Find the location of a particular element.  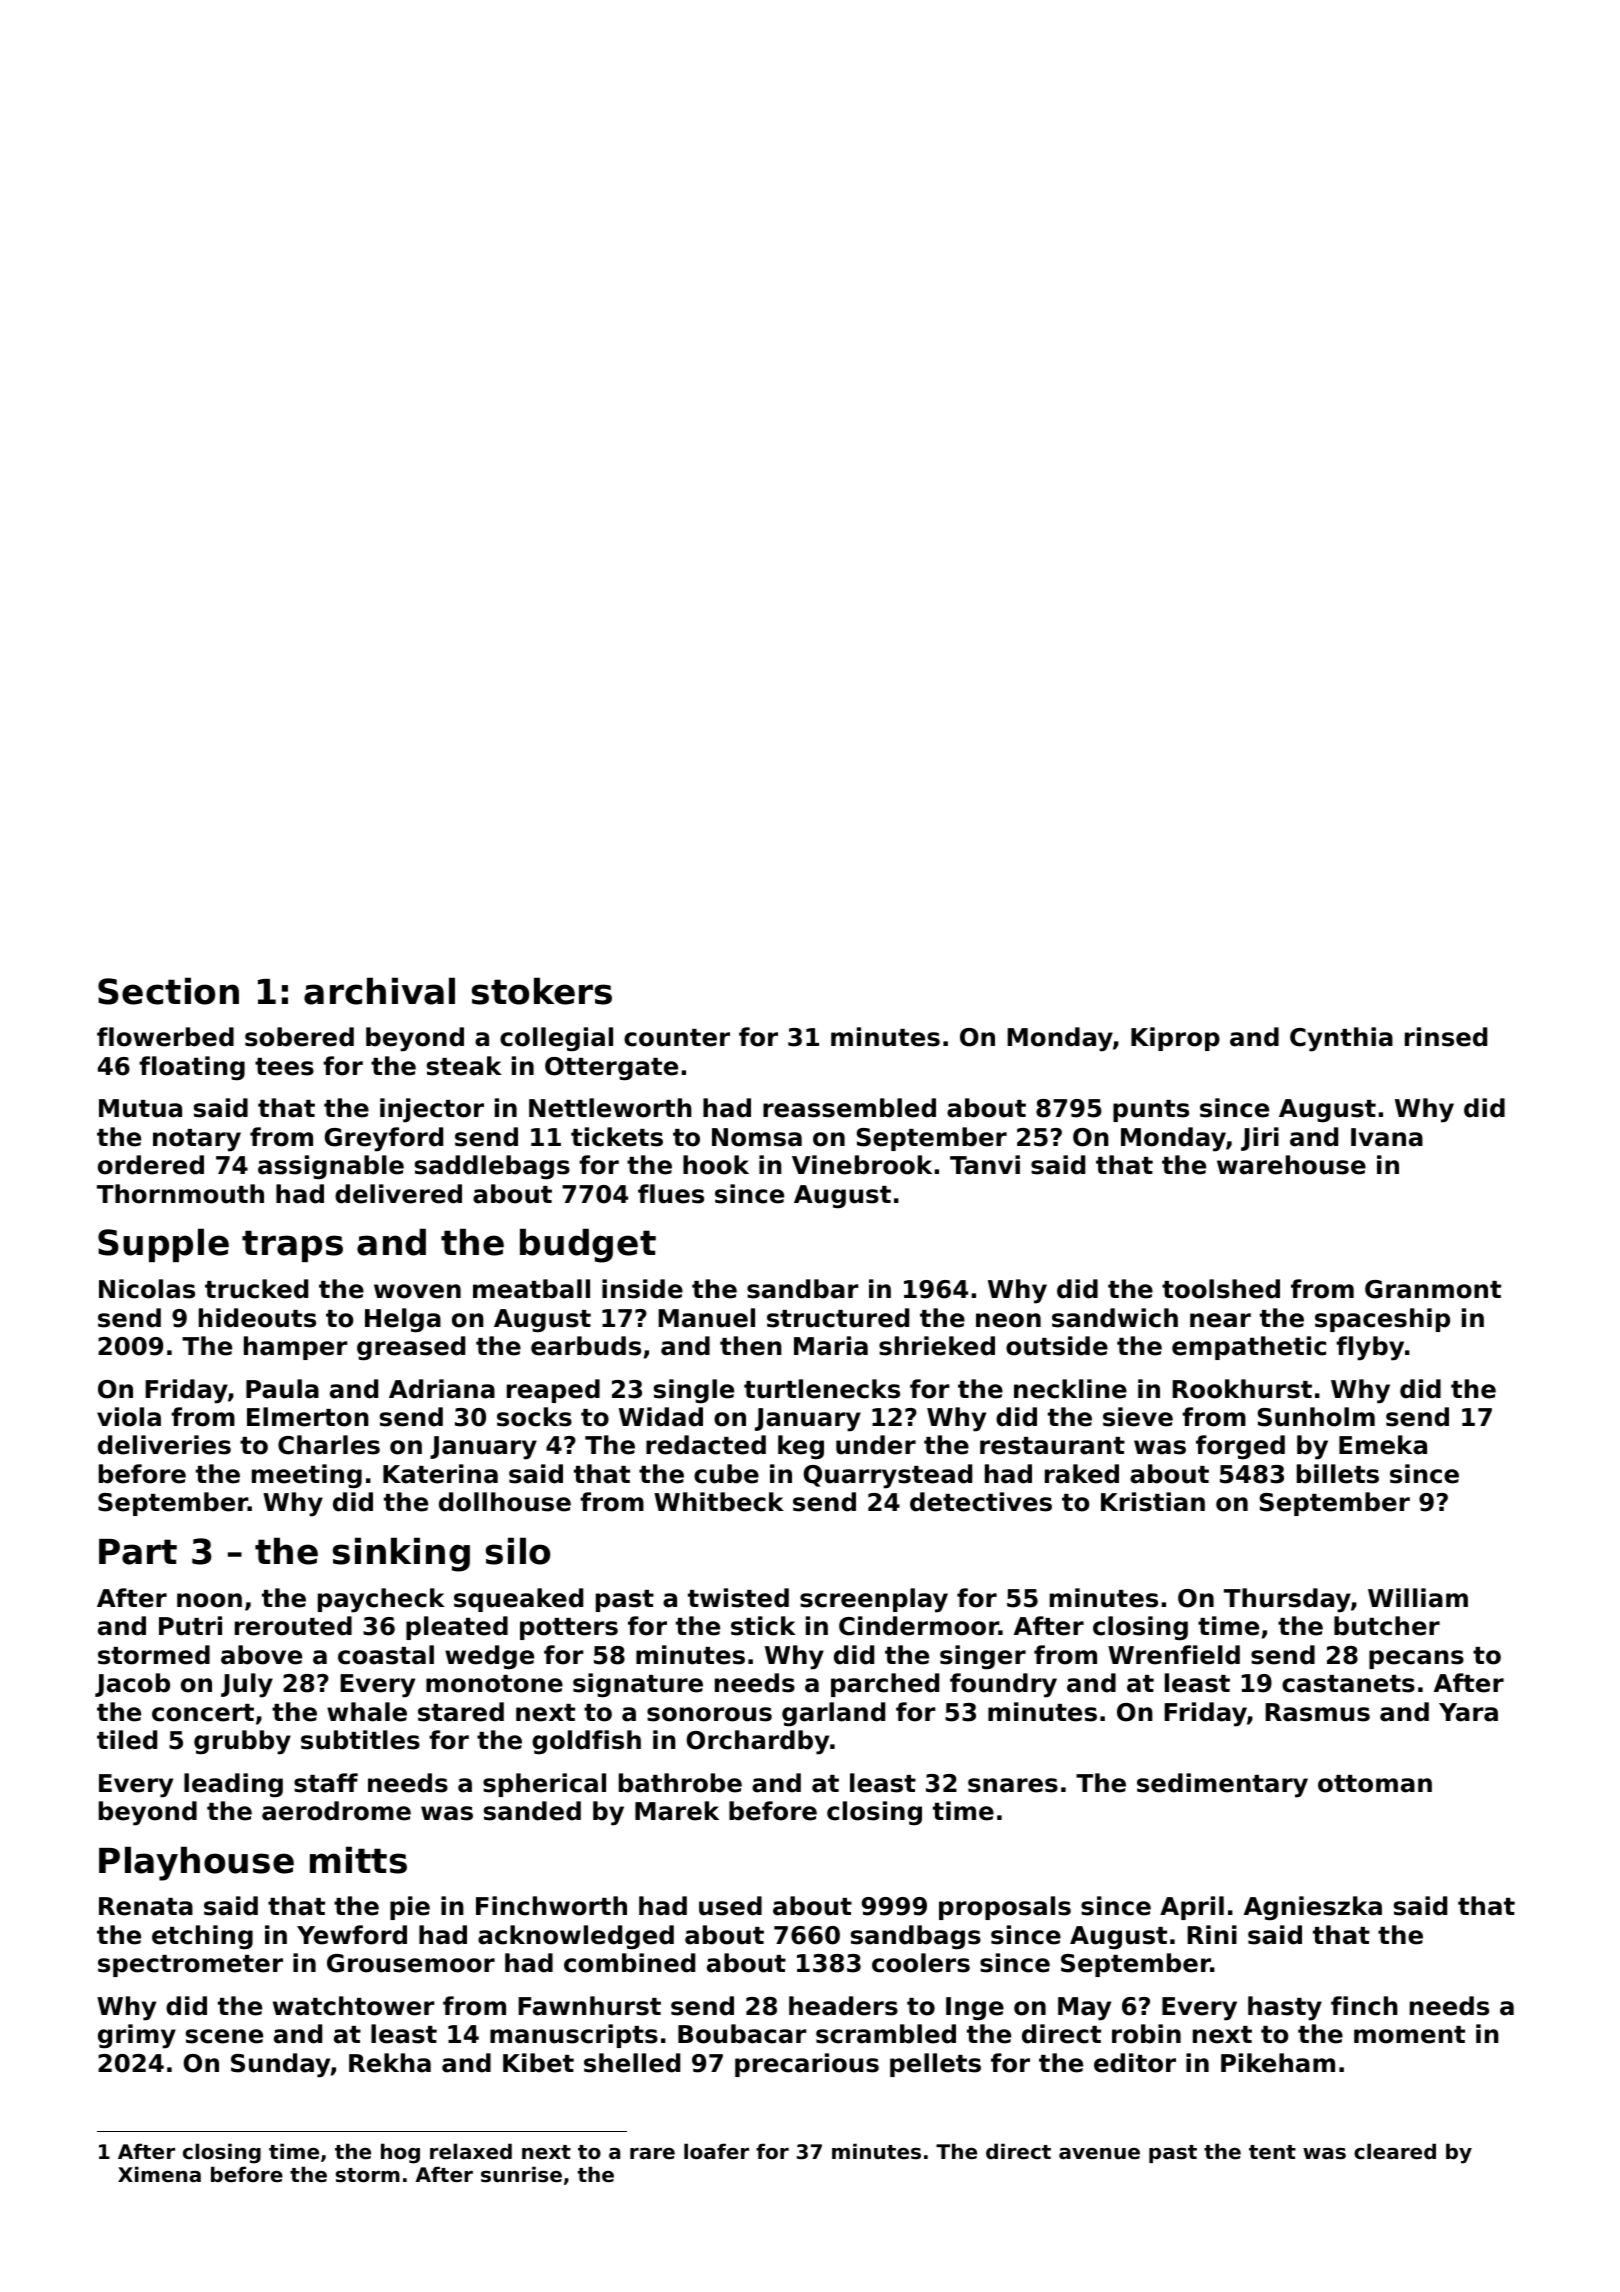

inside is located at coordinates (642, 1289).
